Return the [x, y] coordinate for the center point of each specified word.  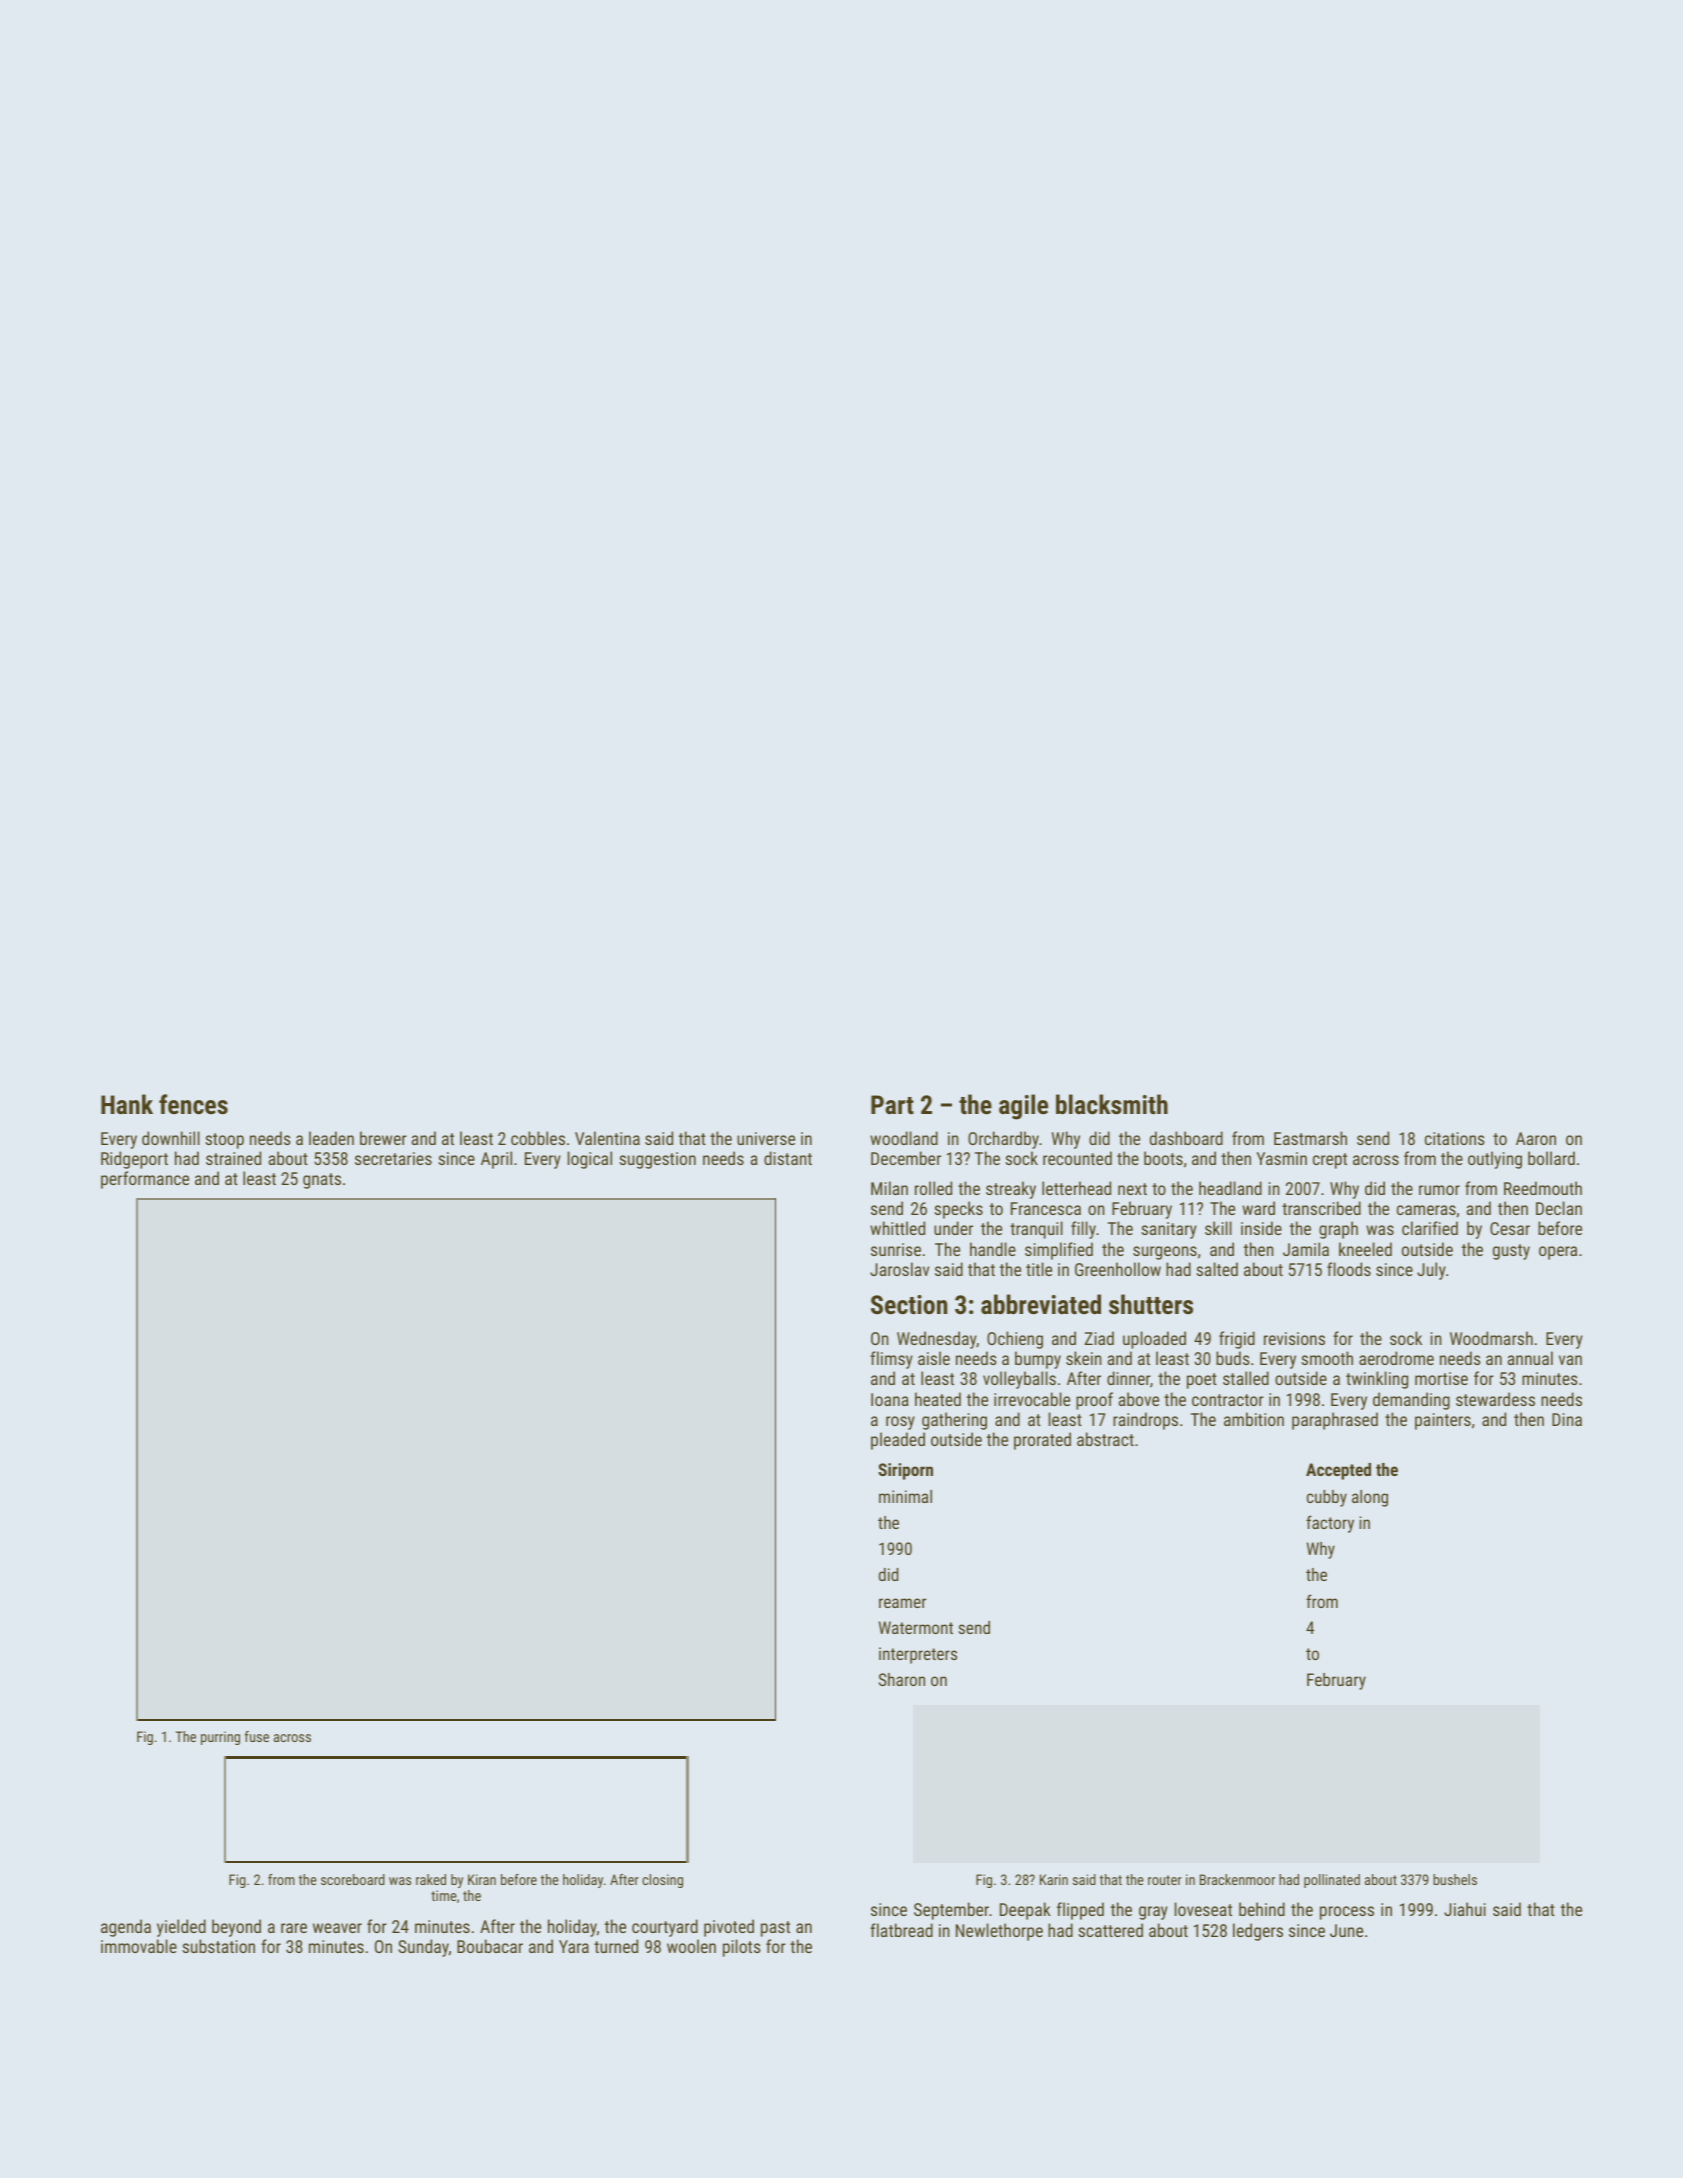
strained [233, 1158]
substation [218, 1946]
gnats [322, 1181]
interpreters [918, 1655]
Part [892, 1104]
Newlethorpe [999, 1932]
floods [1349, 1269]
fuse [257, 1736]
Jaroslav [899, 1269]
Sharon [902, 1679]
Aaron [1536, 1138]
